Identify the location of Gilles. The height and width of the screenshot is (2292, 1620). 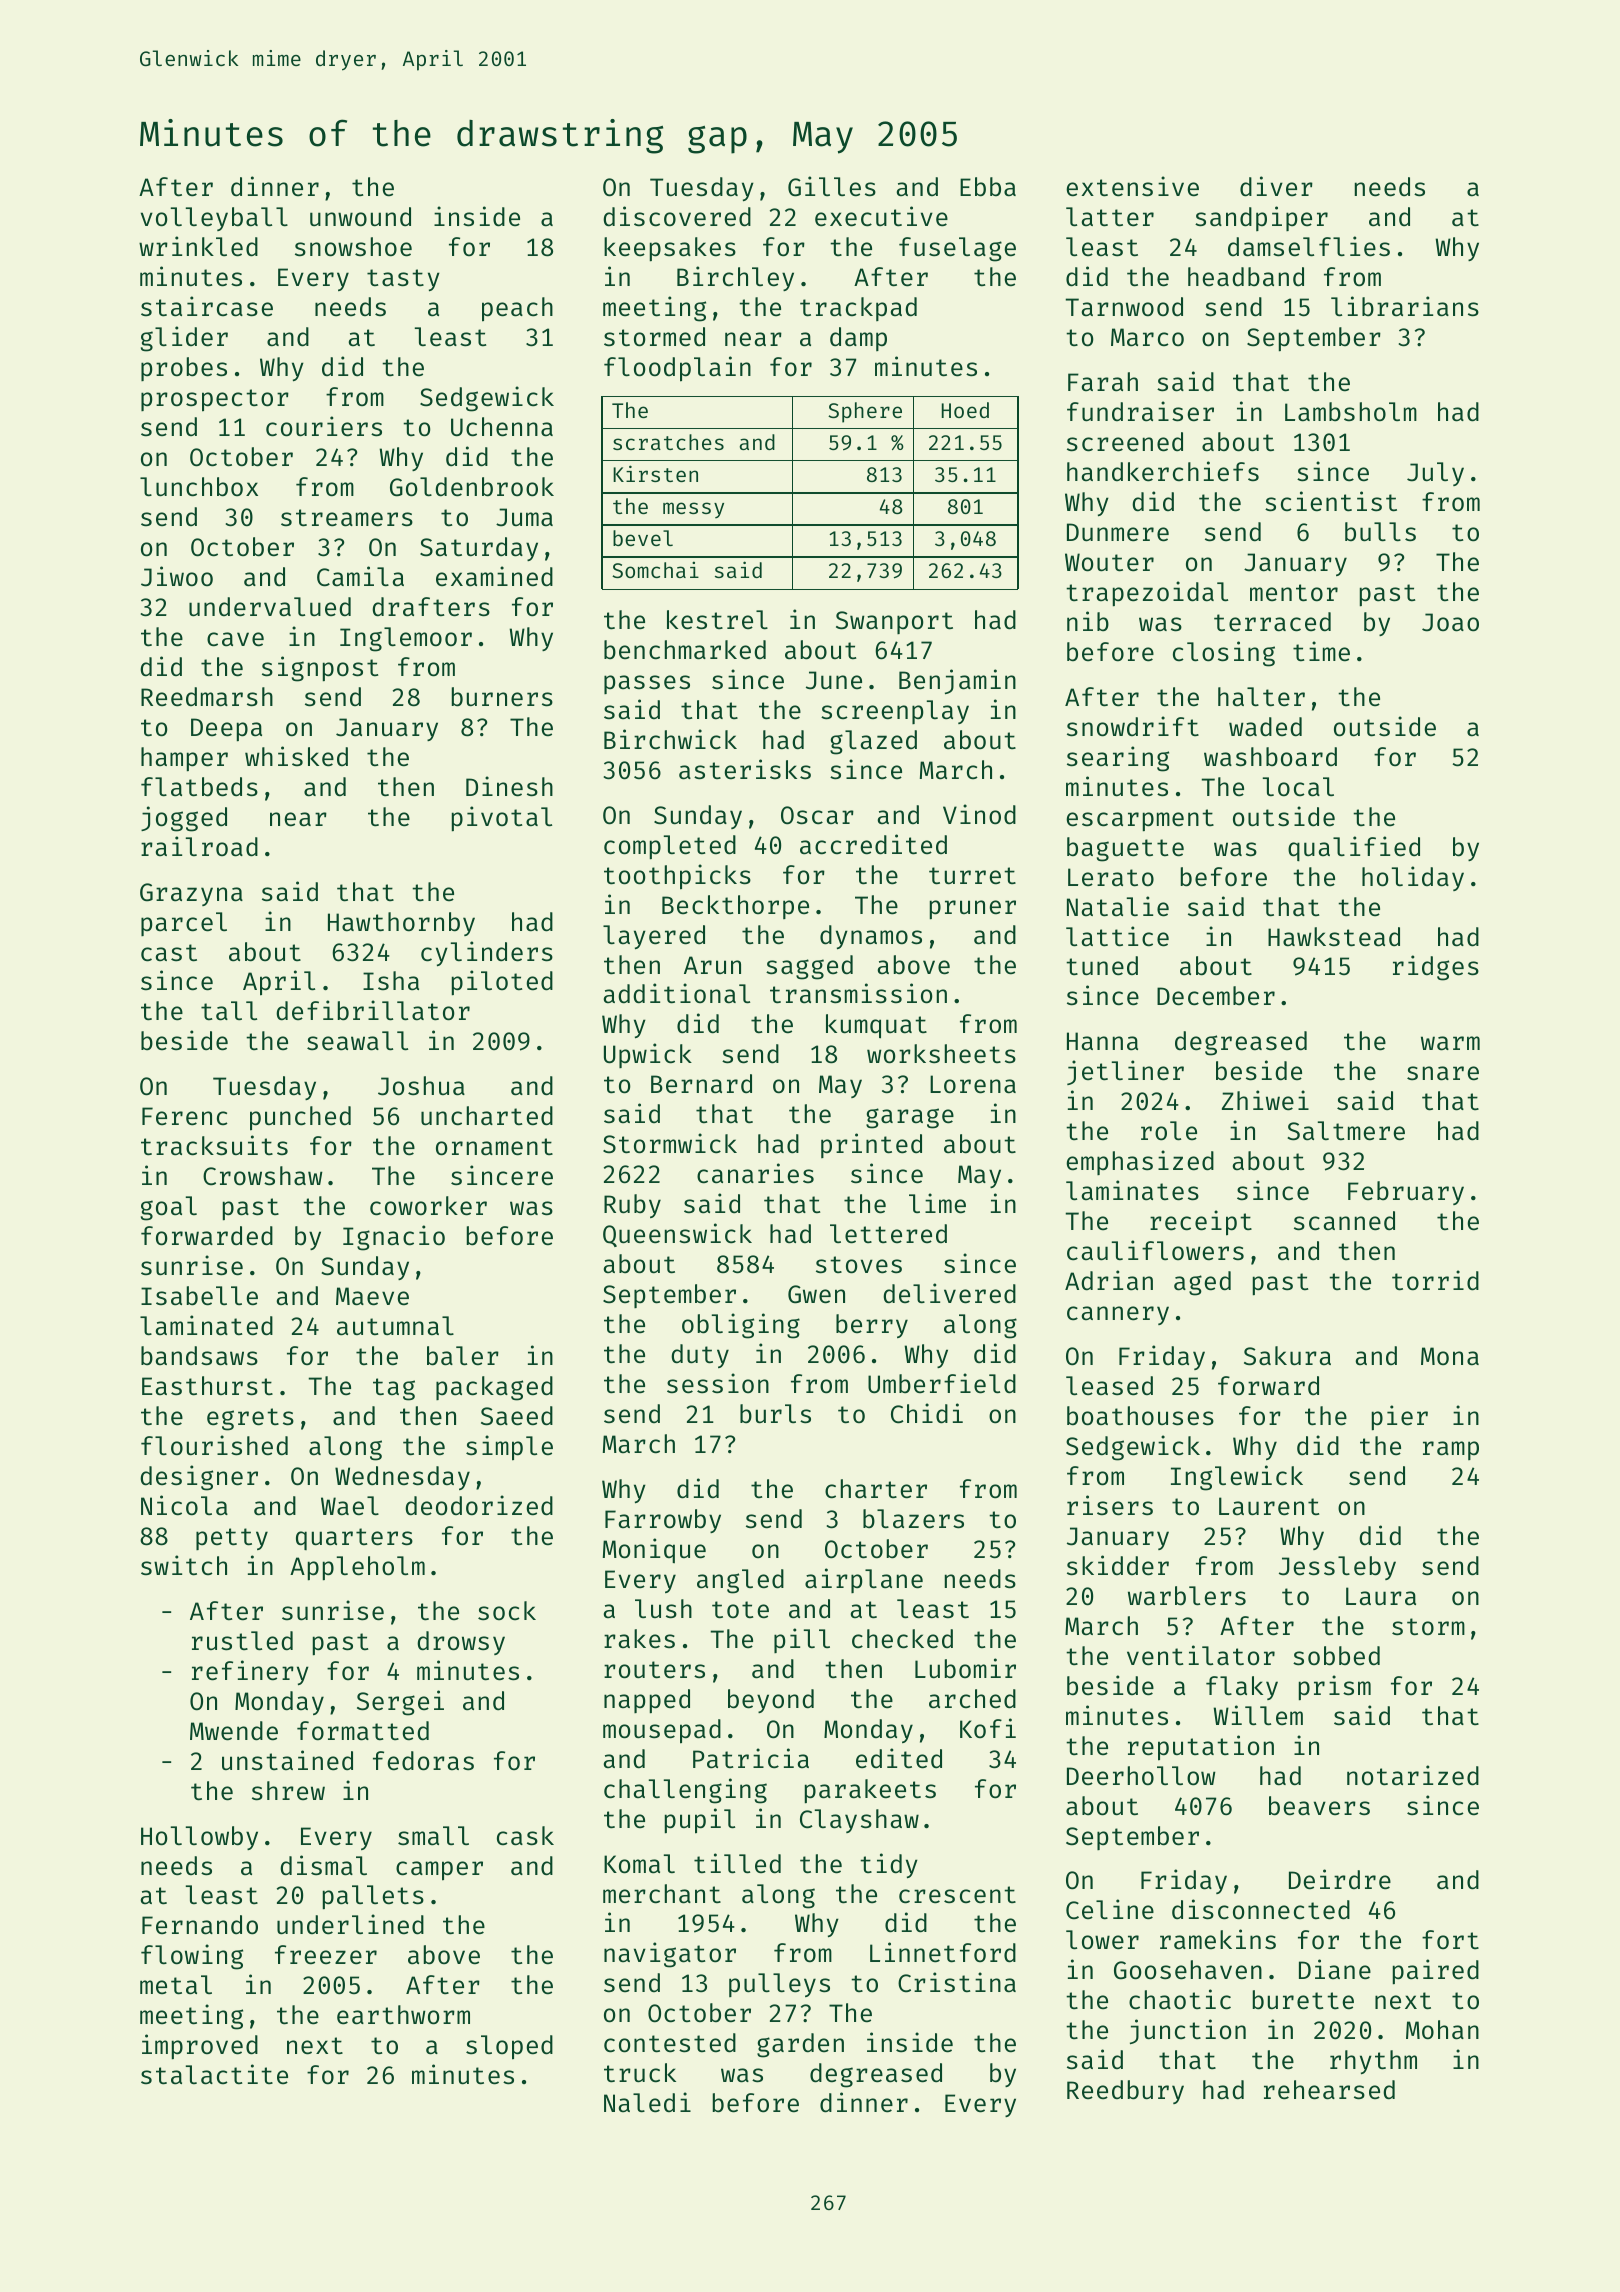
(832, 186).
